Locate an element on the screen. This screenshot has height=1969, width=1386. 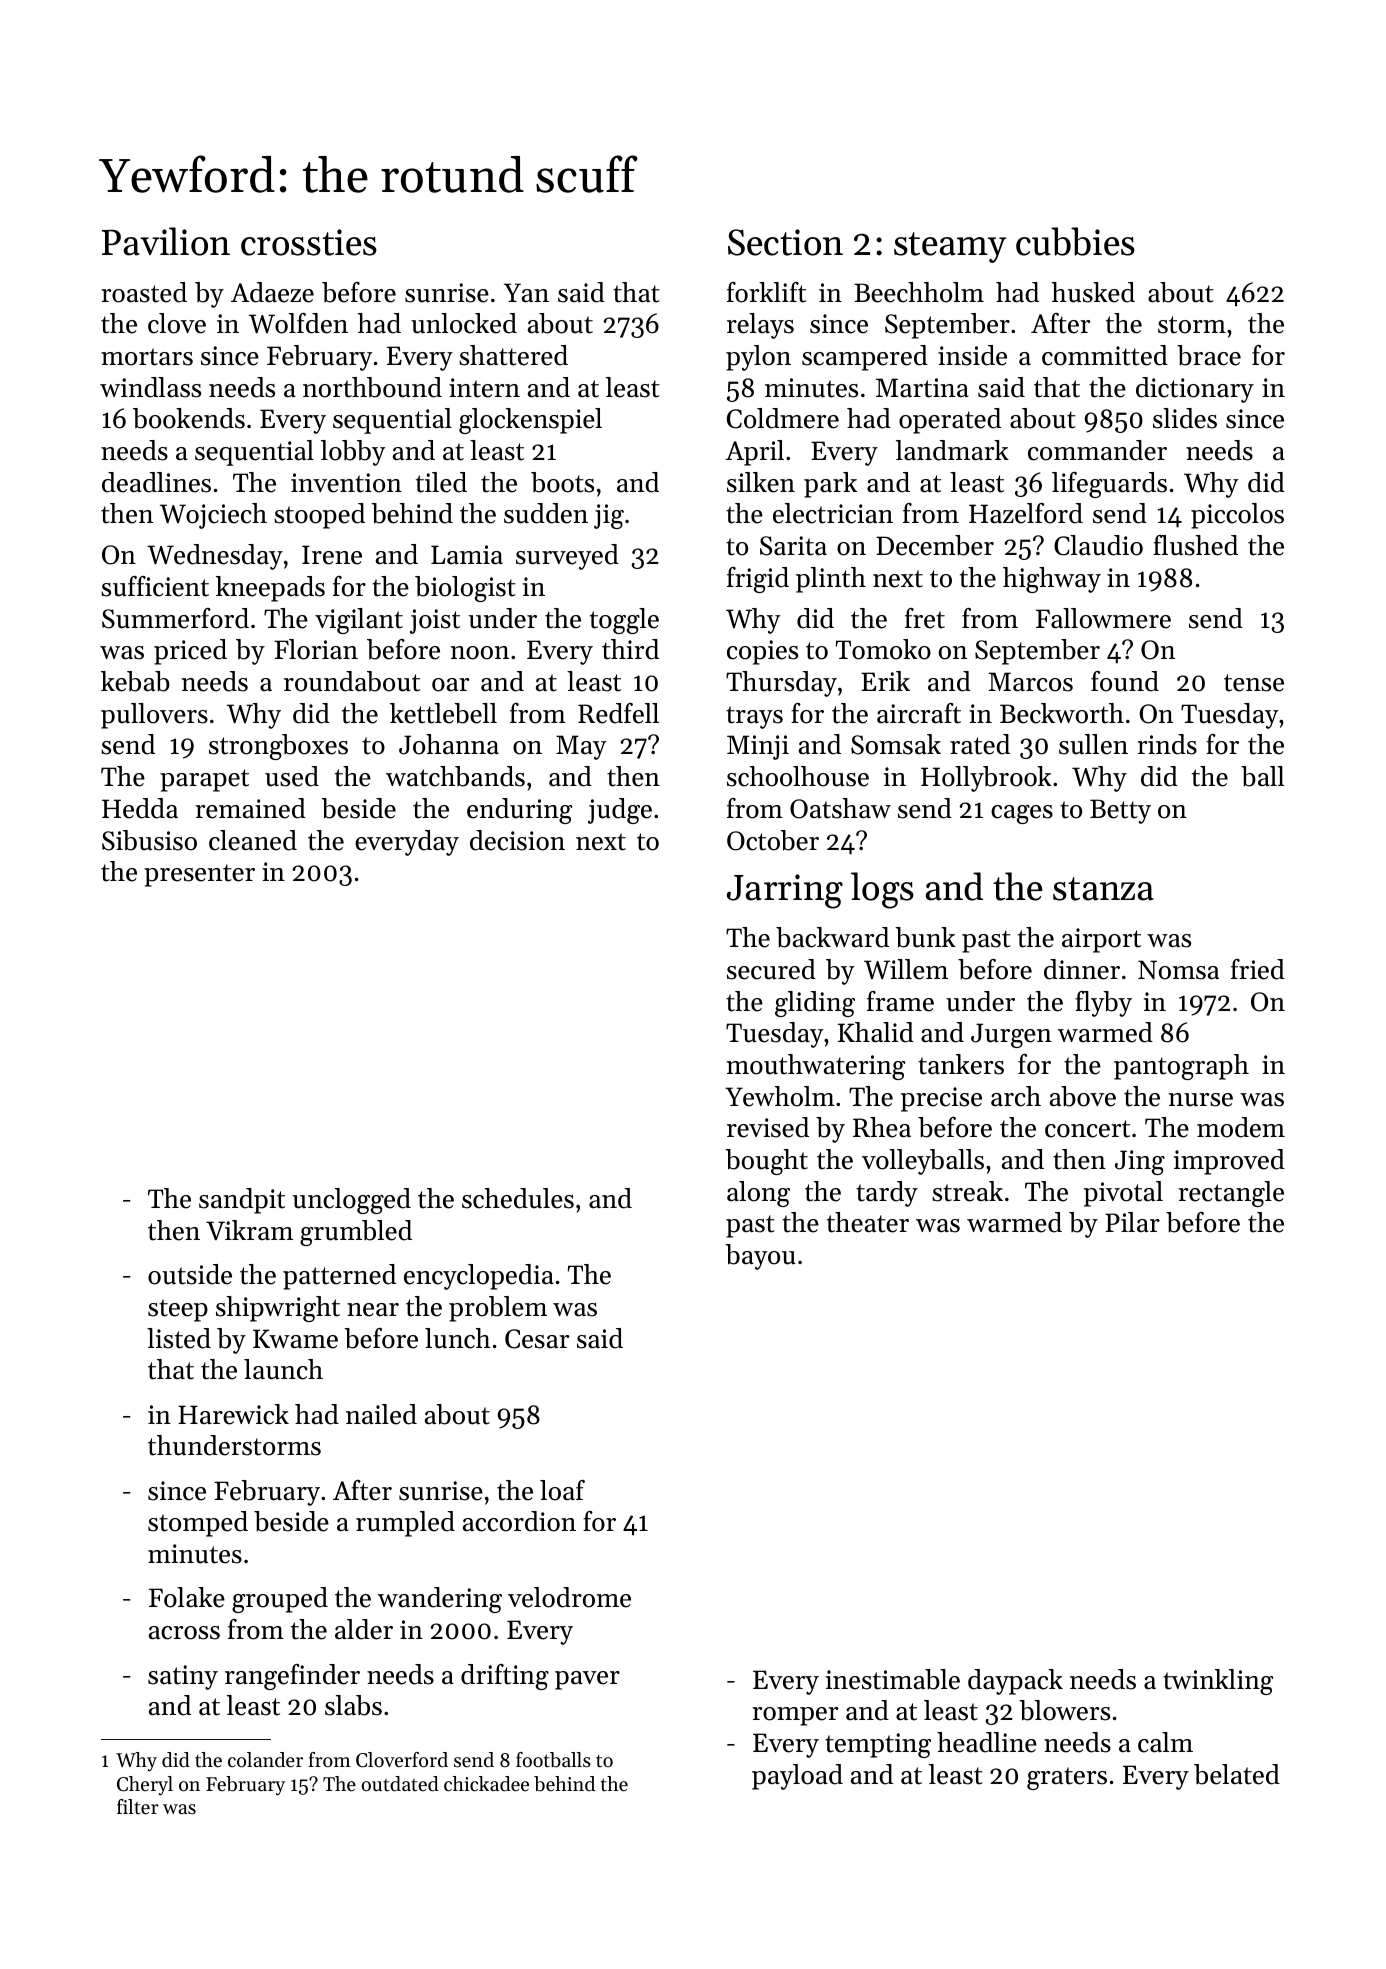
cubbies is located at coordinates (1075, 241).
